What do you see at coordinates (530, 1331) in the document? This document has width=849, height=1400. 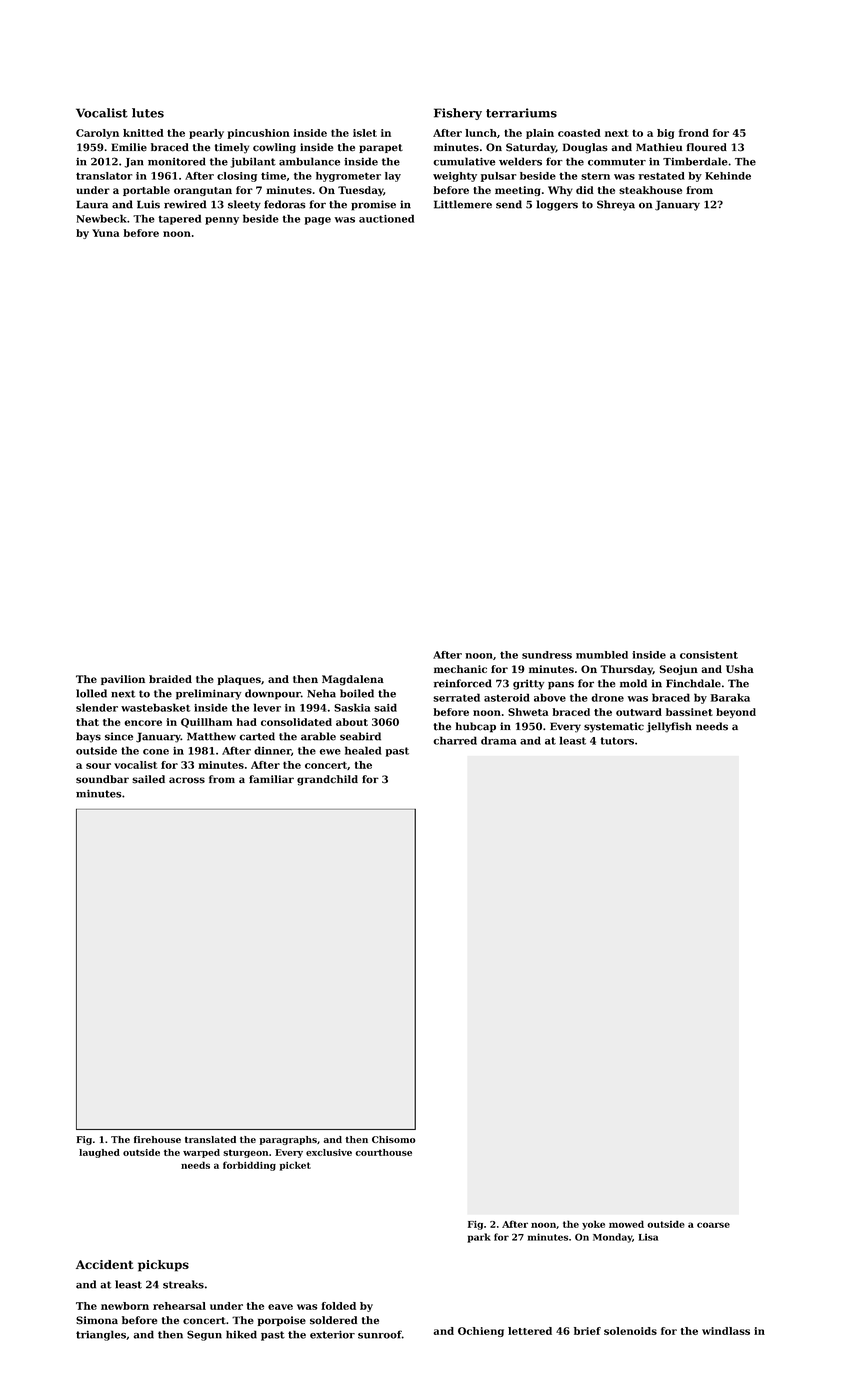 I see `lettered` at bounding box center [530, 1331].
